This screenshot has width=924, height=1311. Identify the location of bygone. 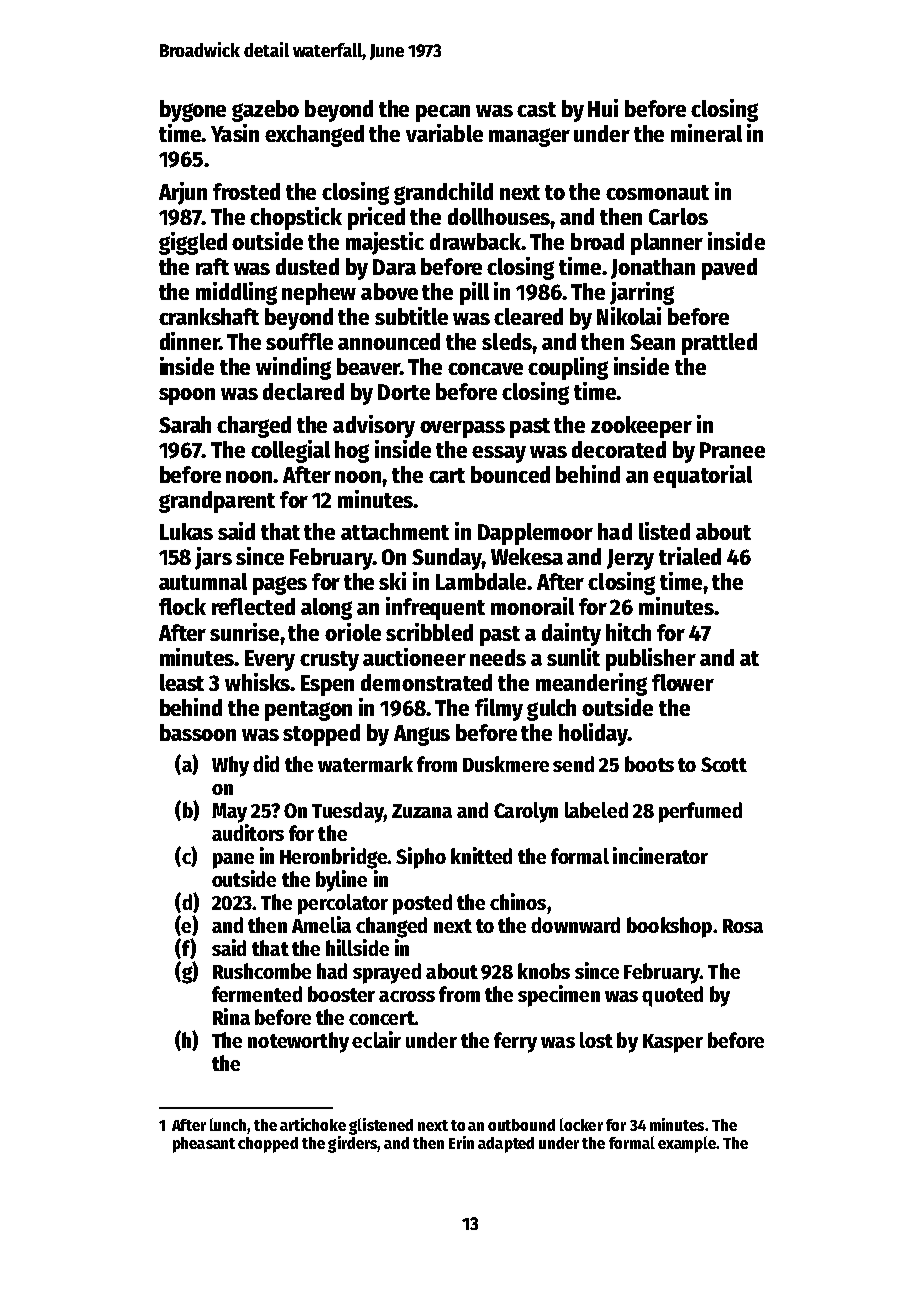
(193, 111).
